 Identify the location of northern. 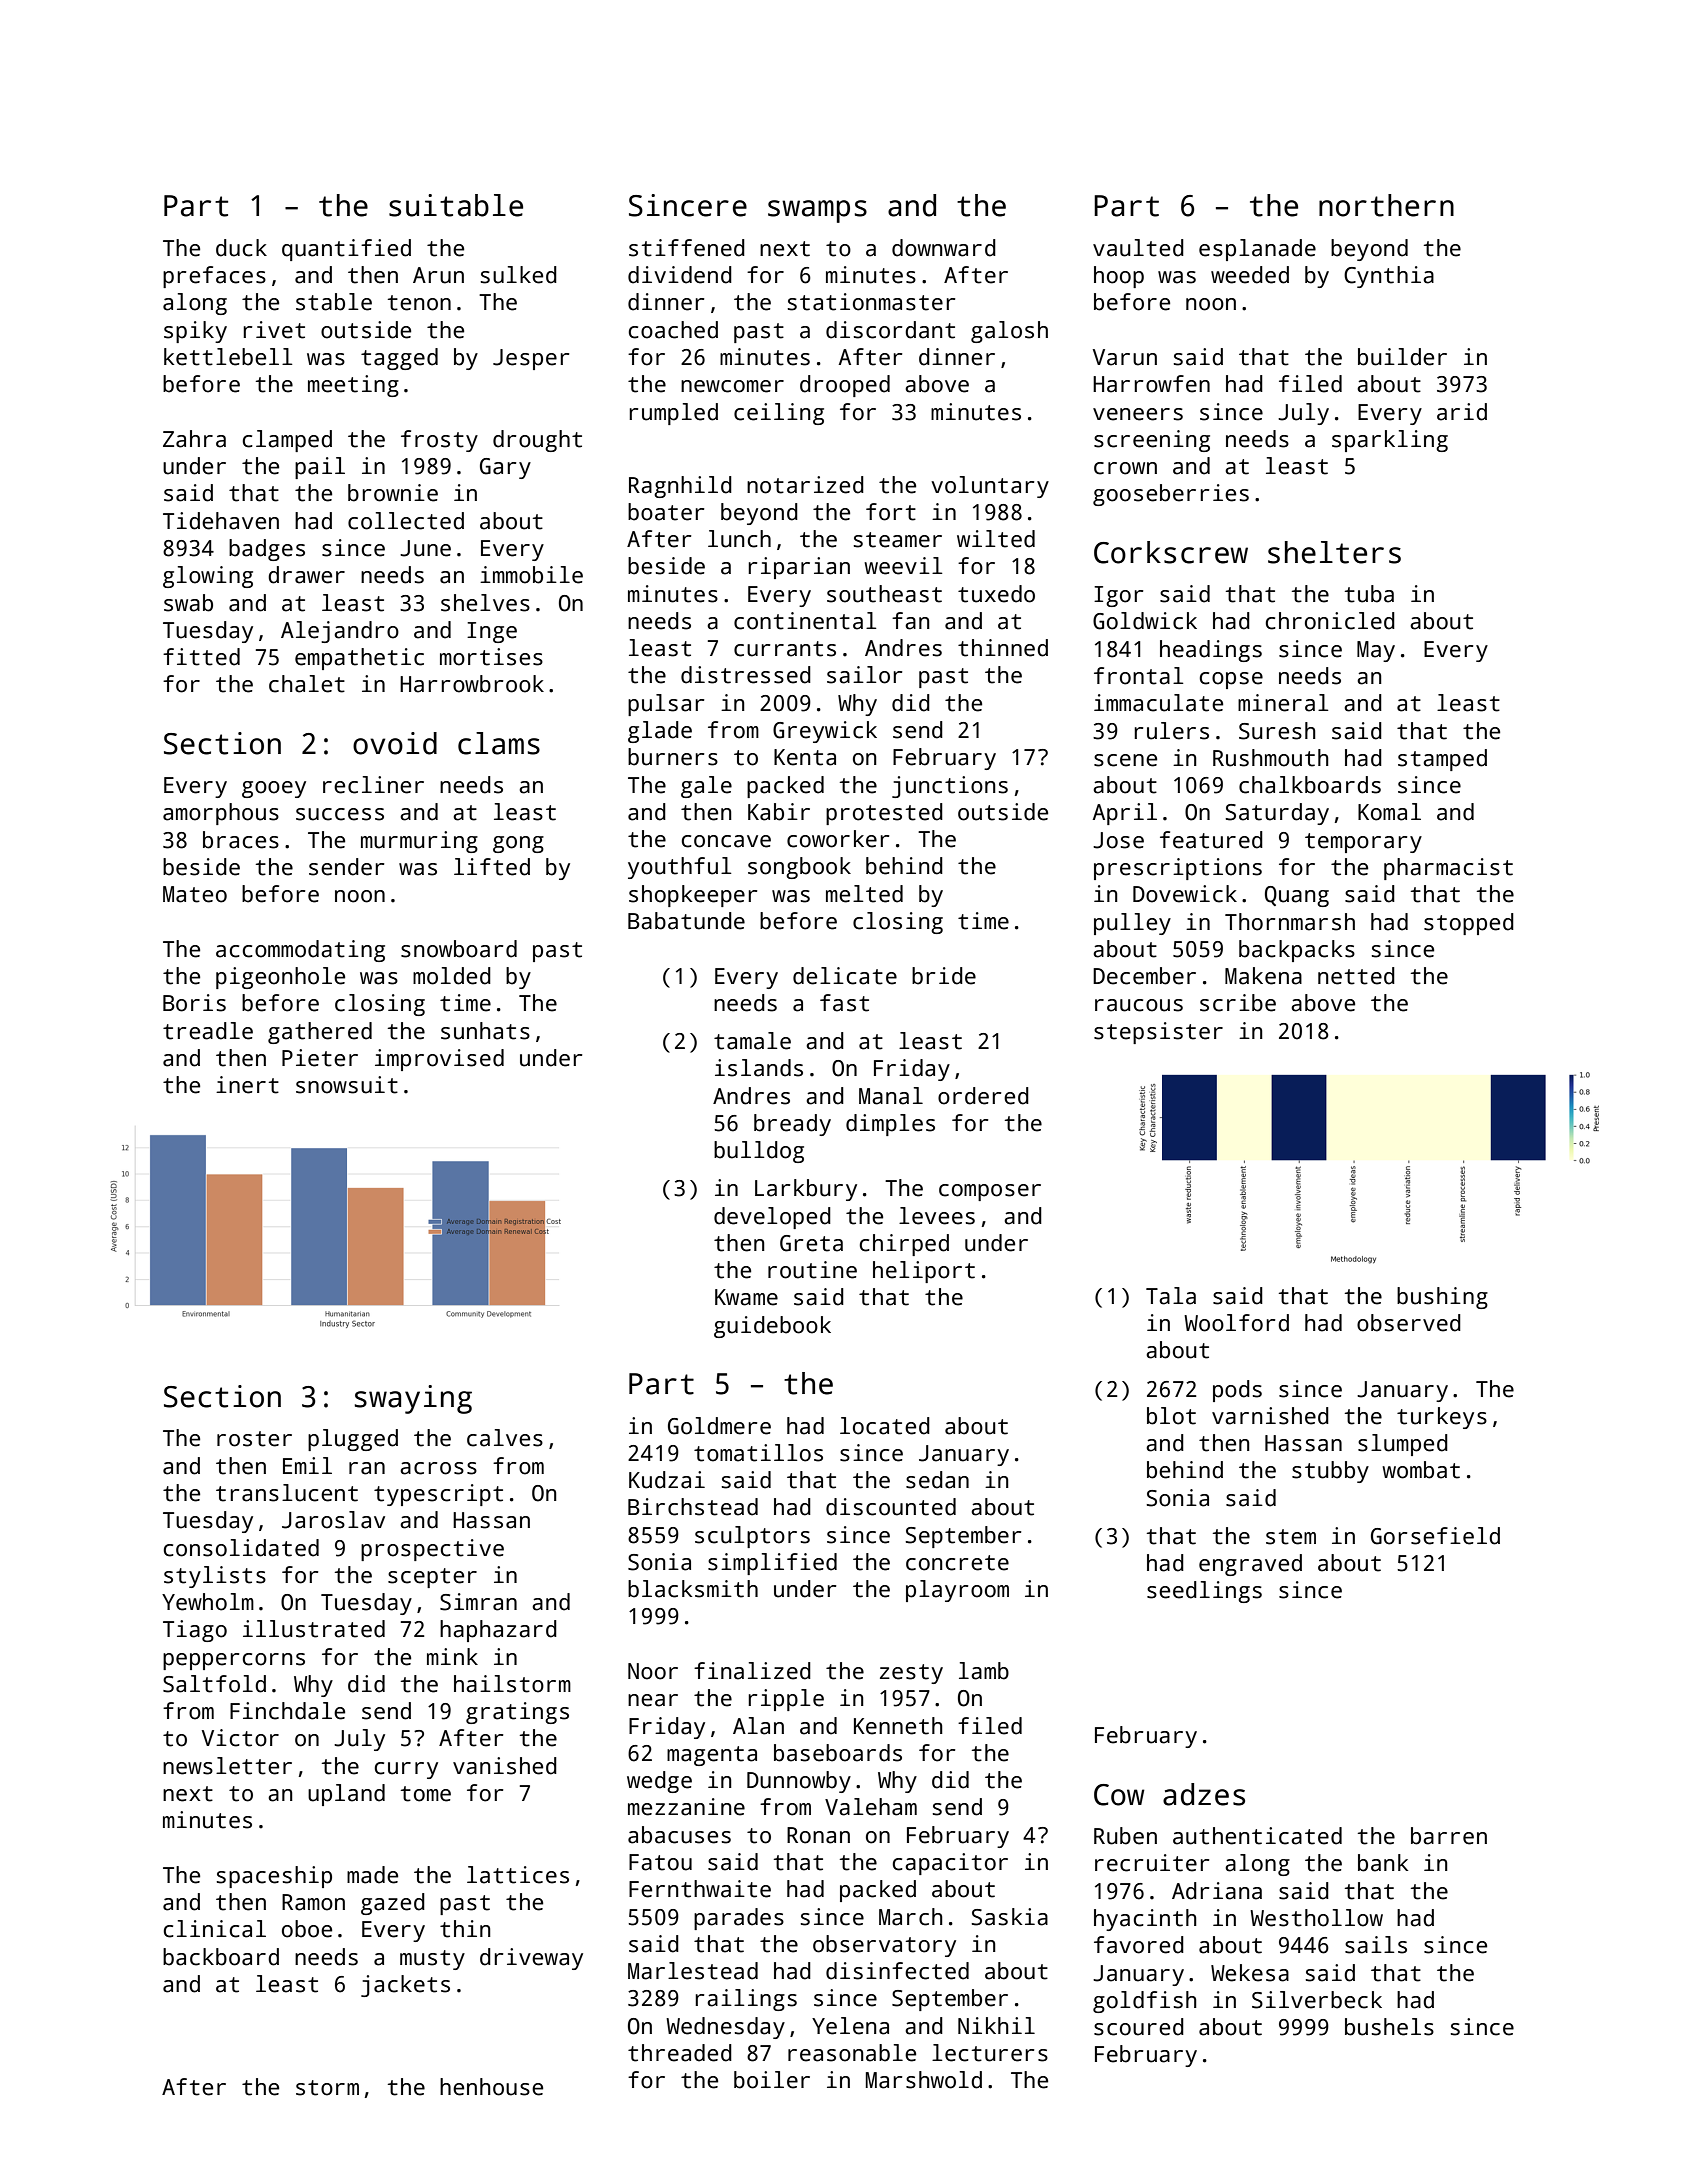
(1386, 205).
